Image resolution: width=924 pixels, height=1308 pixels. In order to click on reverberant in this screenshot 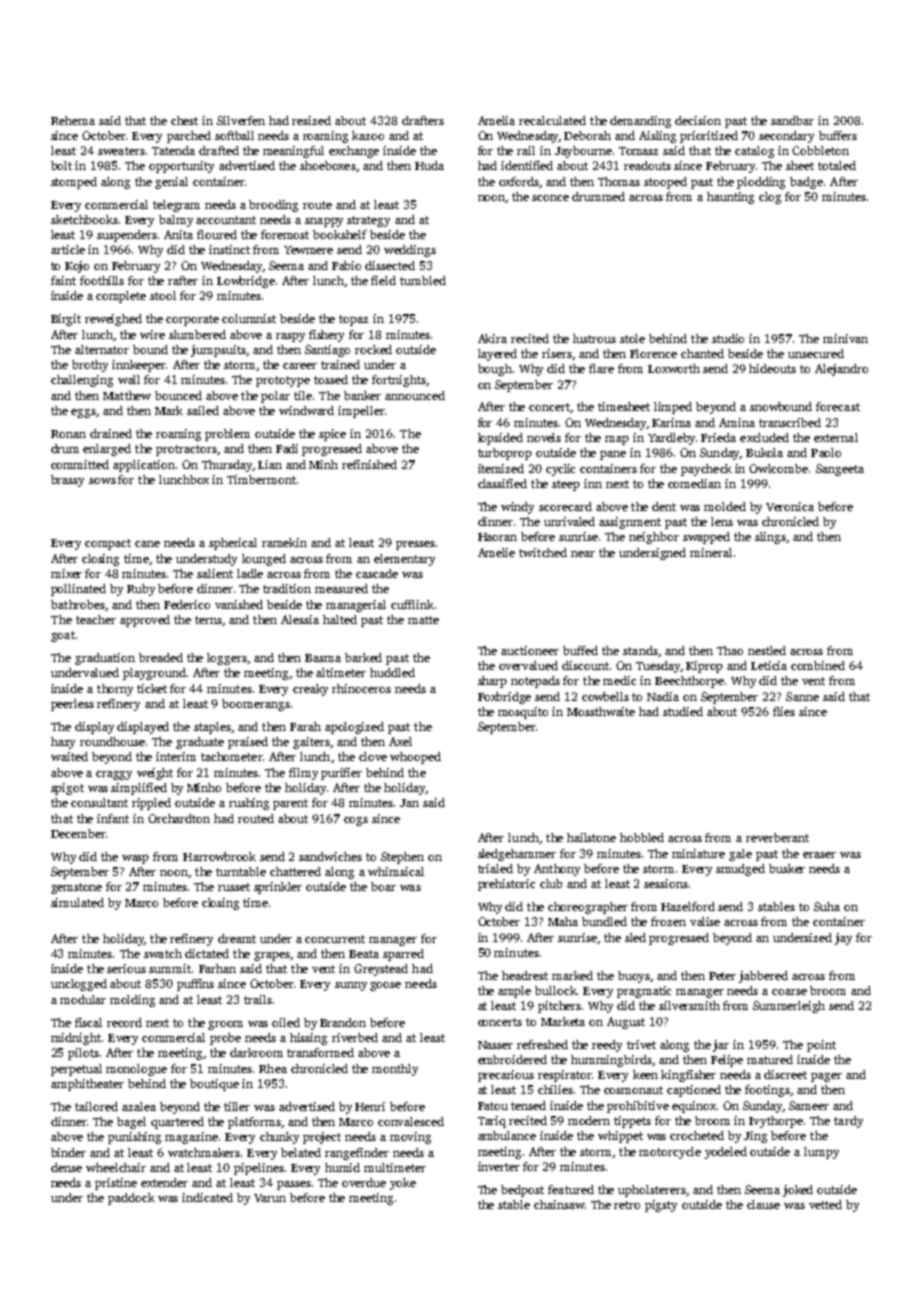, I will do `click(777, 837)`.
